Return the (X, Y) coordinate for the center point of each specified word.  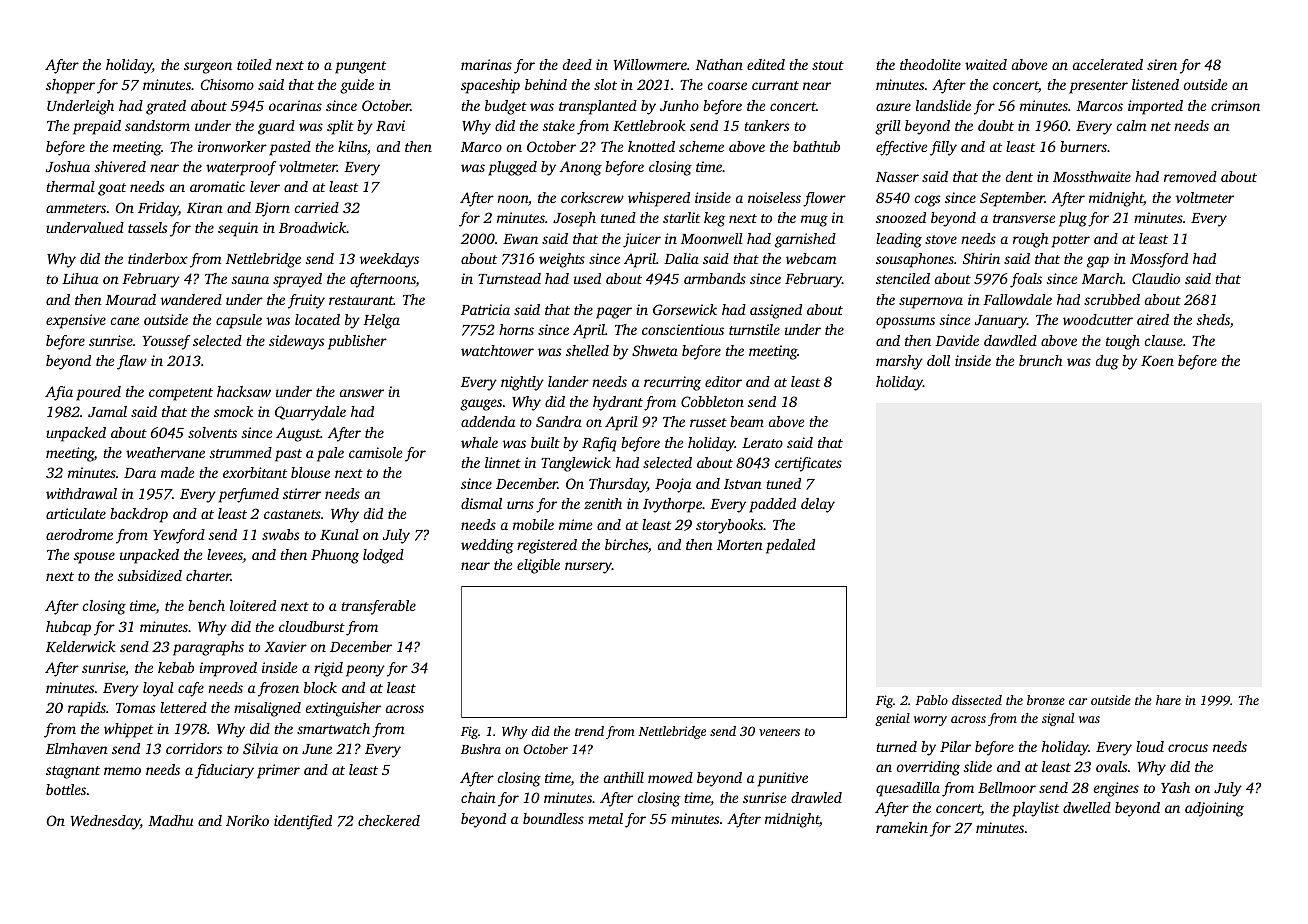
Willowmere (650, 64)
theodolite (930, 64)
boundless (553, 818)
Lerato (762, 443)
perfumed (249, 495)
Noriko (247, 820)
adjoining (1214, 809)
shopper (70, 86)
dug (1107, 362)
